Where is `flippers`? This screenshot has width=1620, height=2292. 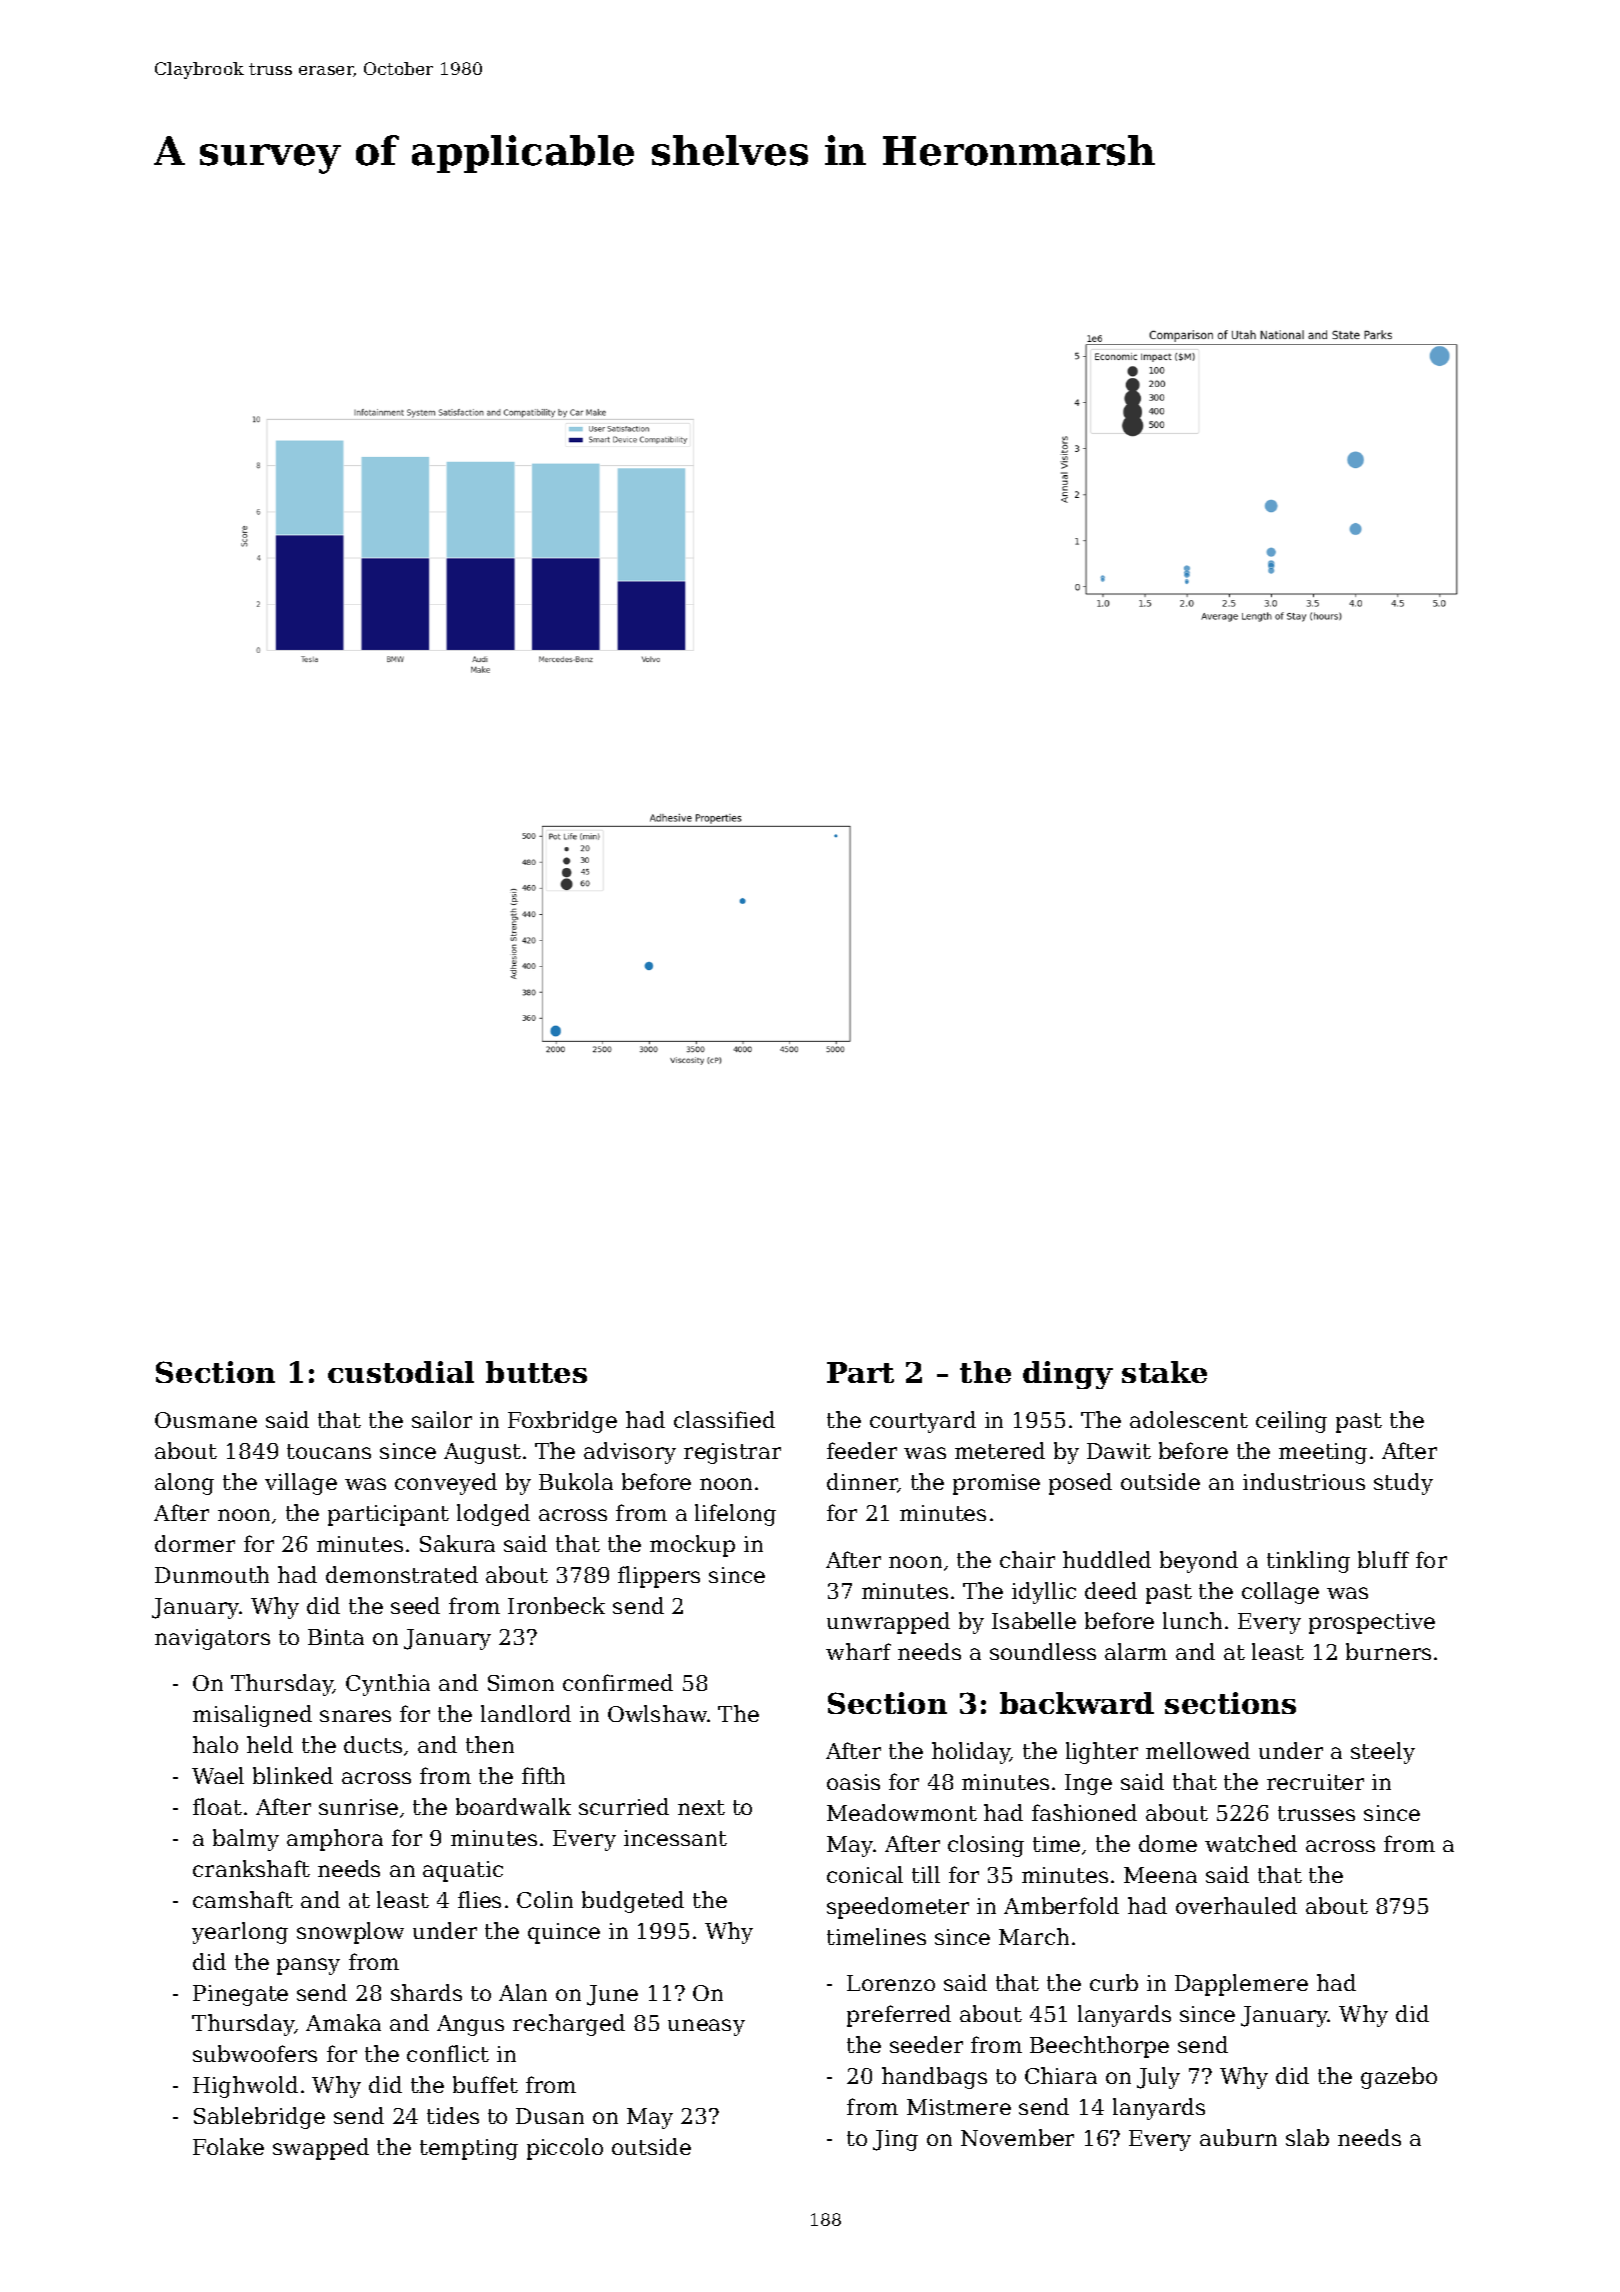
flippers is located at coordinates (659, 1577).
